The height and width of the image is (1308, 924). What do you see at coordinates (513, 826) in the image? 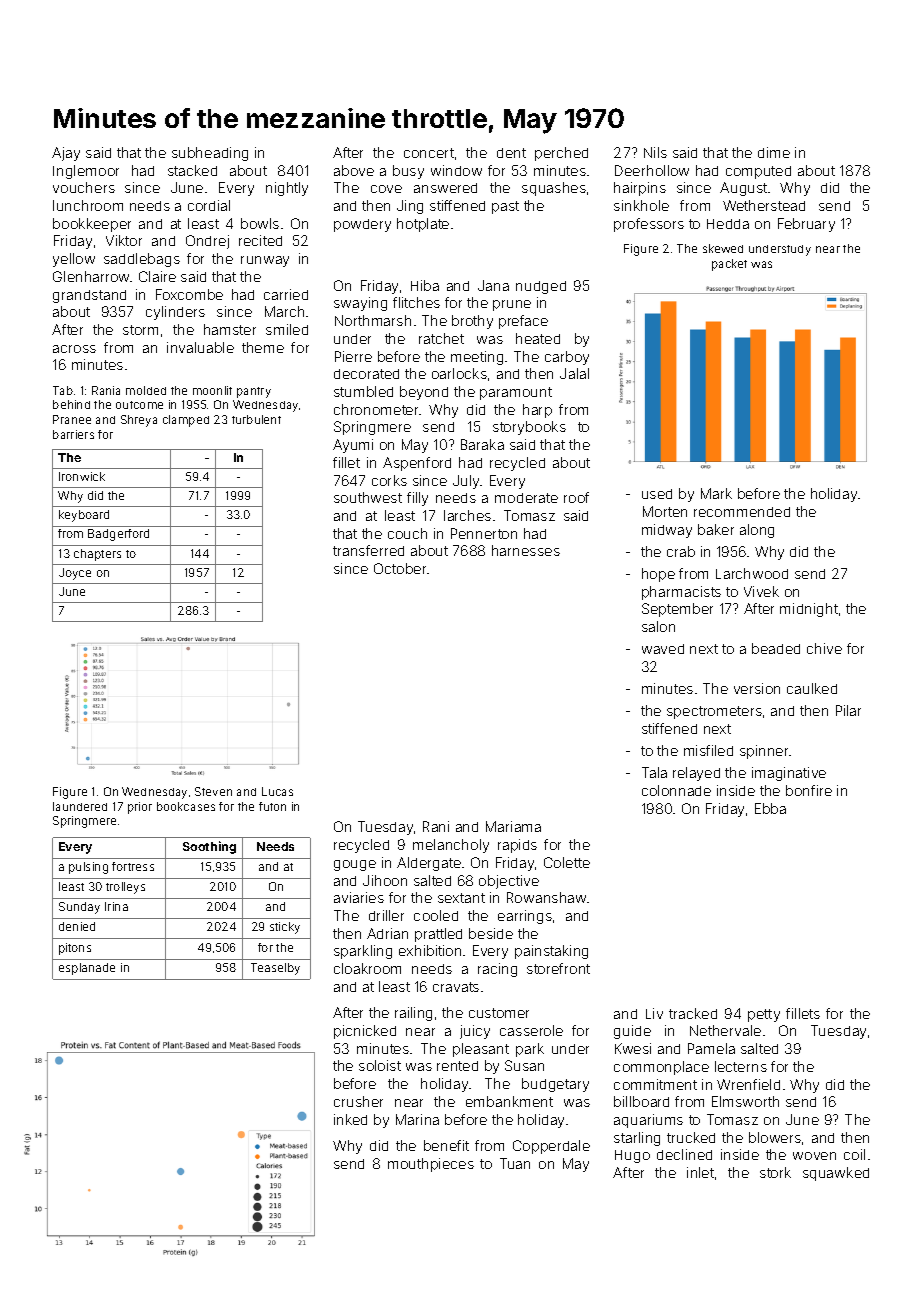
I see `Mariama` at bounding box center [513, 826].
